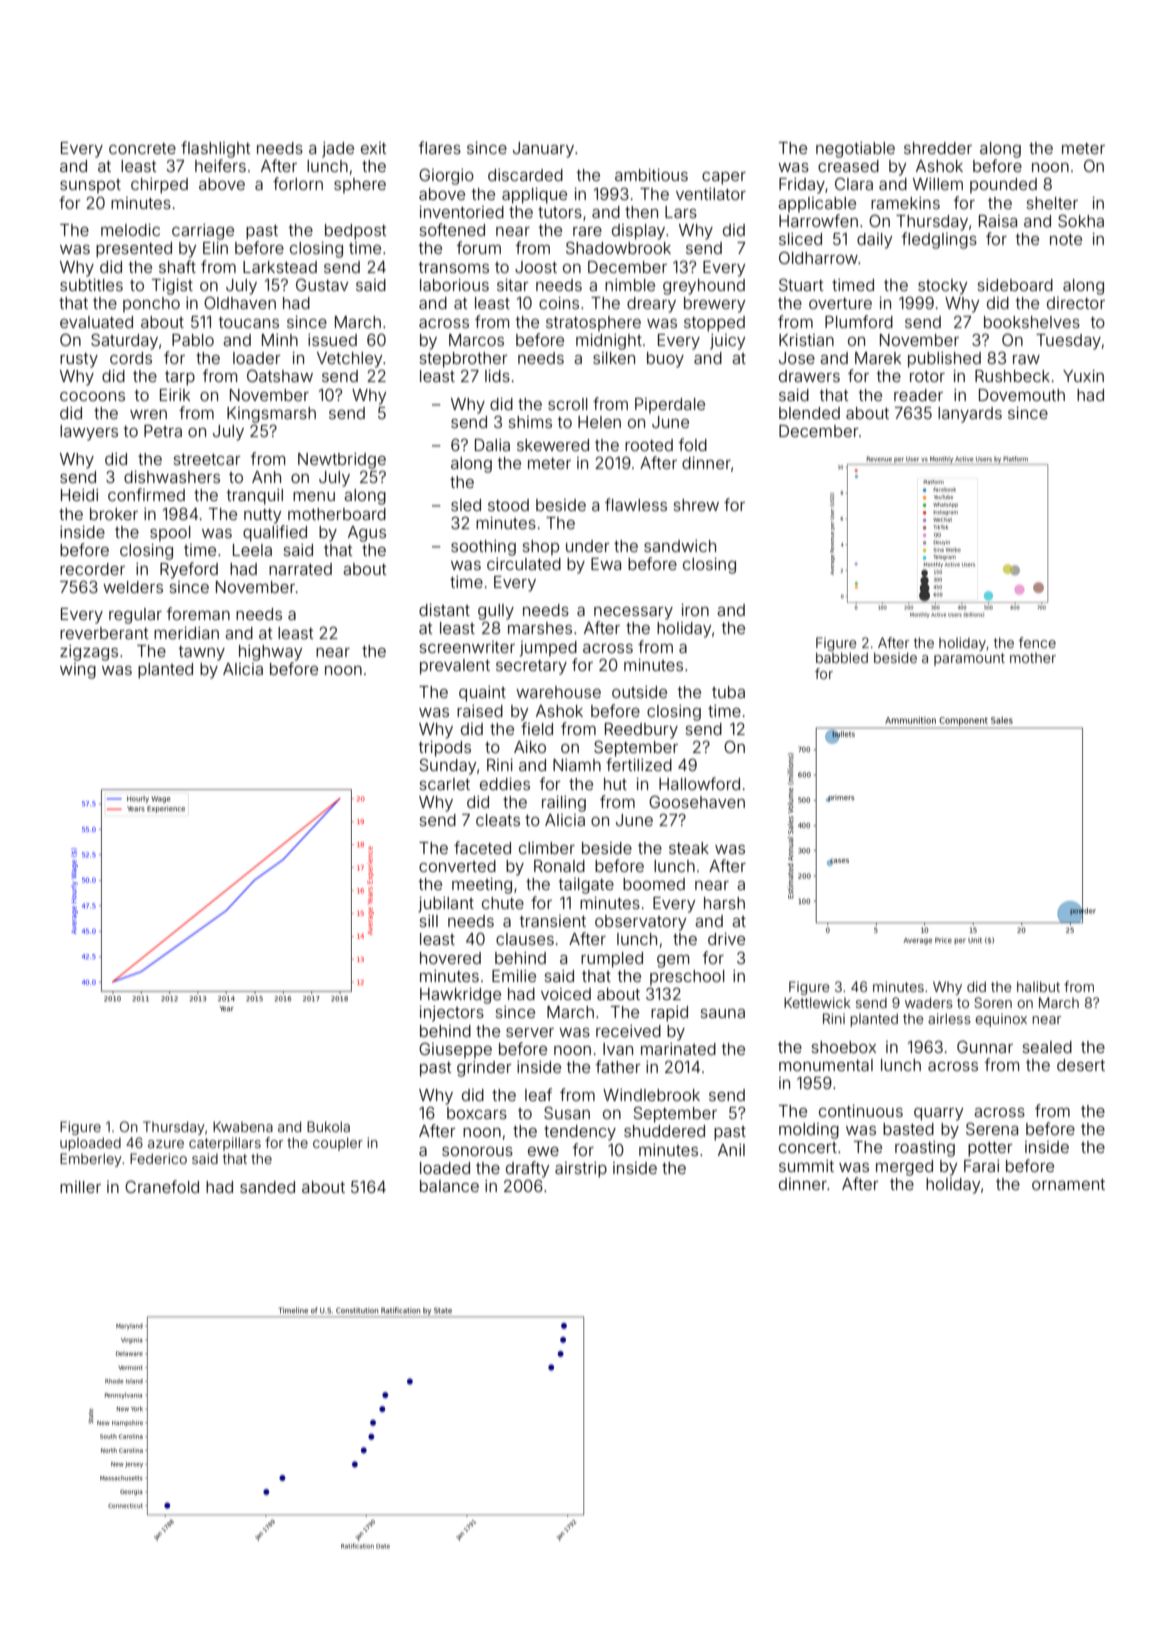 This document has width=1165, height=1647. Describe the element at coordinates (724, 178) in the document. I see `caper` at that location.
